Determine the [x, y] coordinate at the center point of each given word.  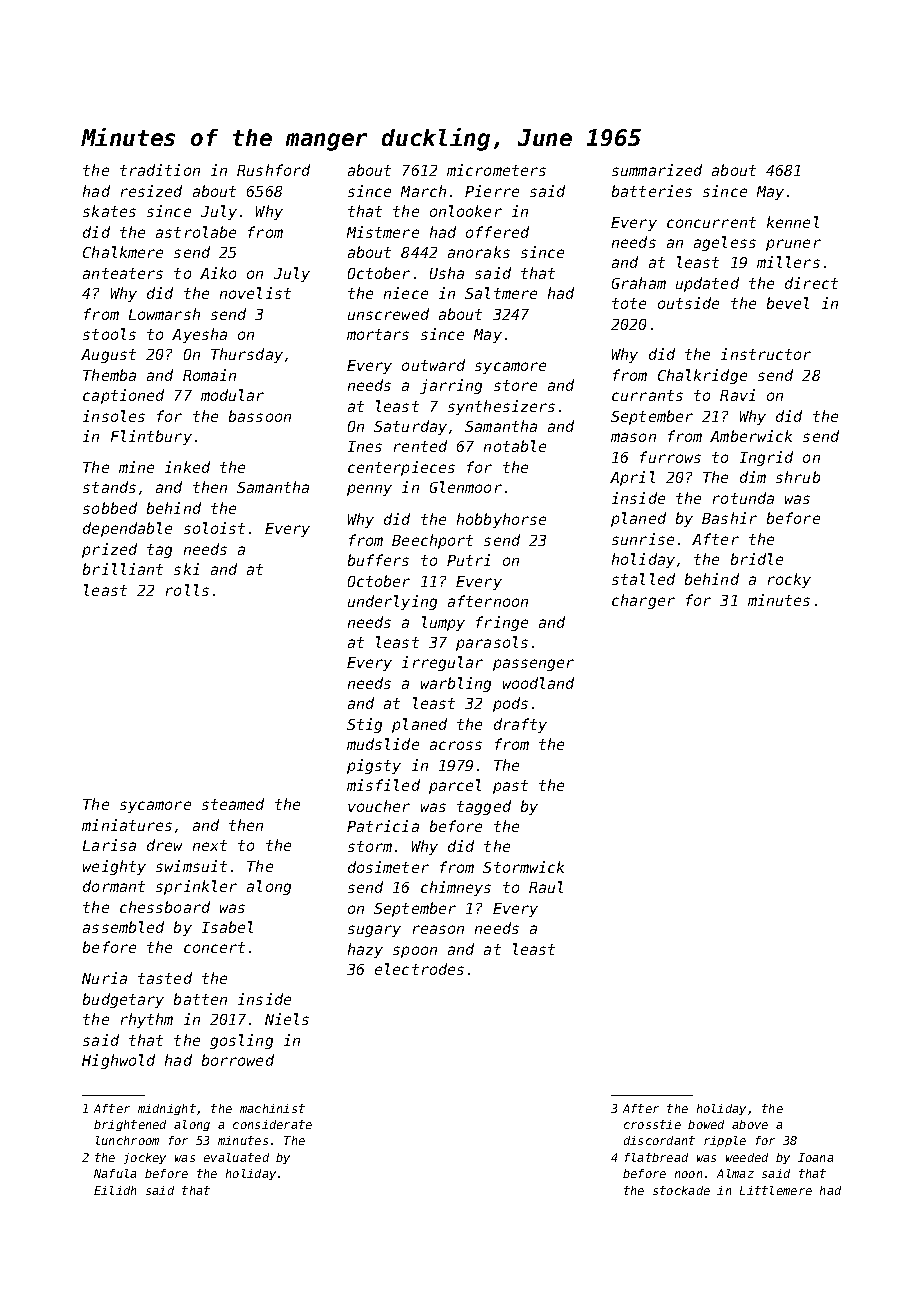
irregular [442, 663]
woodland [538, 683]
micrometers [496, 170]
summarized [657, 170]
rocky [789, 580]
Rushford [273, 170]
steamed [233, 804]
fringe [502, 623]
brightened [130, 1125]
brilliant [123, 569]
